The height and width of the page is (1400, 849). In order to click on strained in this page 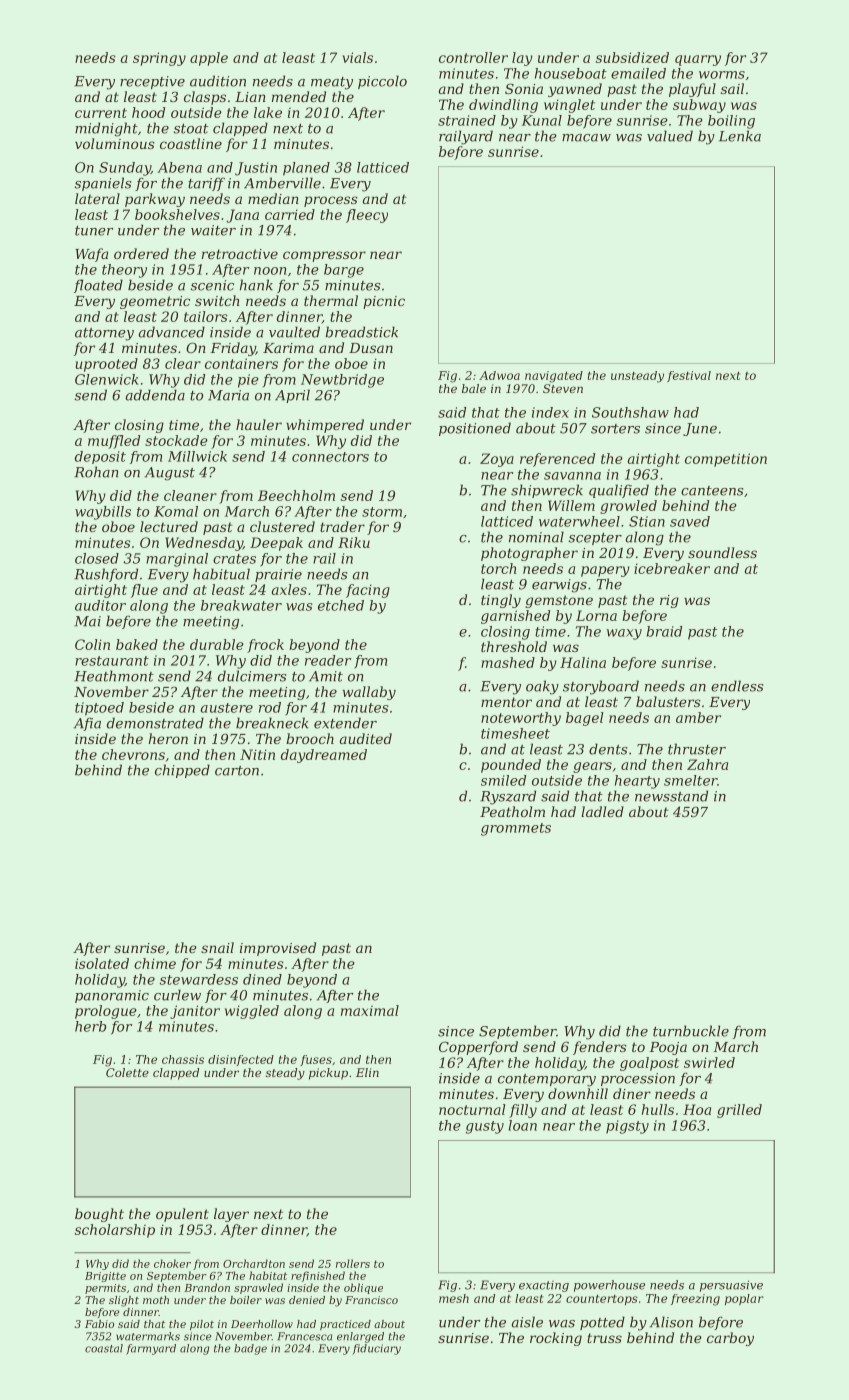, I will do `click(467, 120)`.
